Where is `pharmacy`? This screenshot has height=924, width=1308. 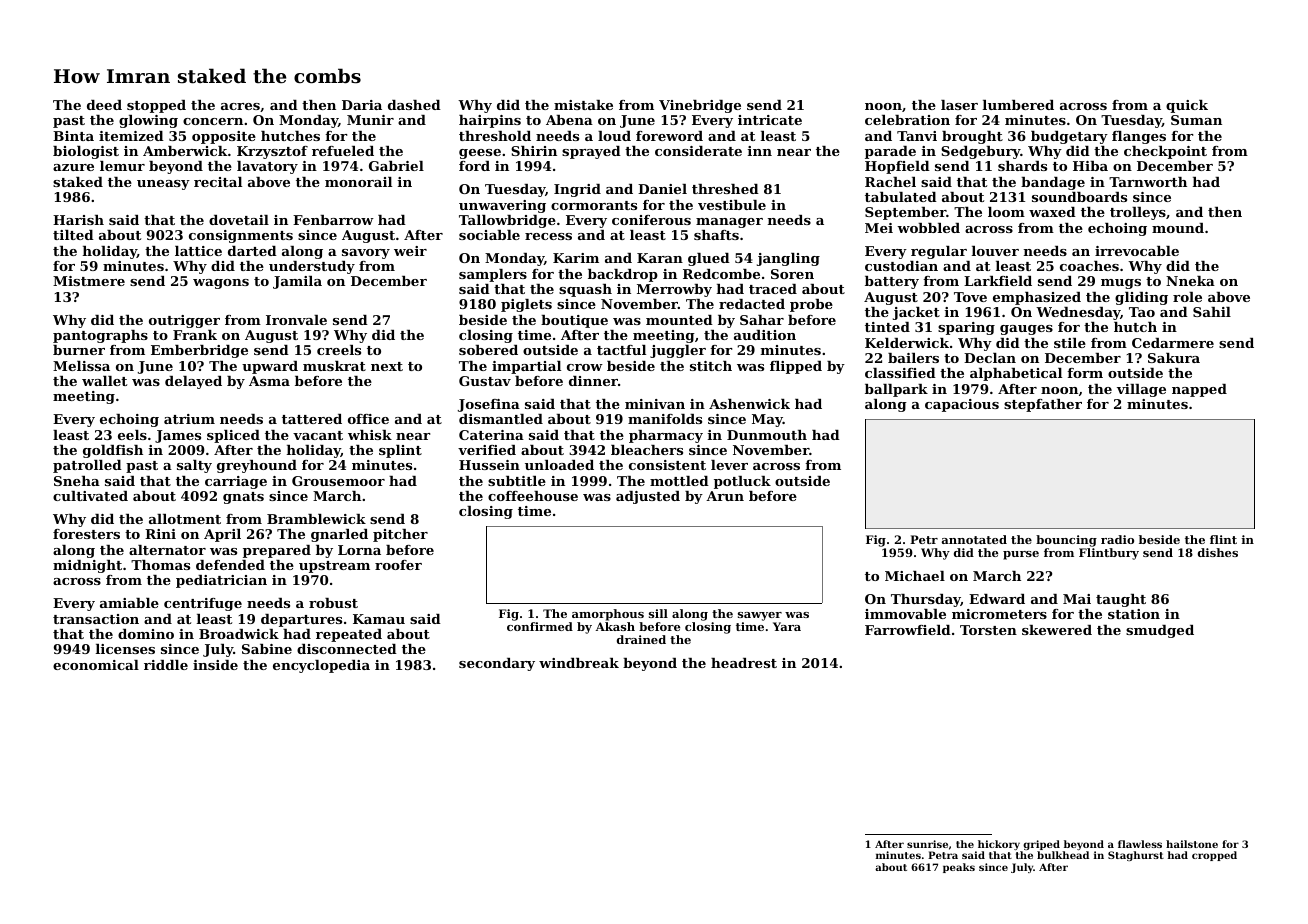
pharmacy is located at coordinates (666, 436).
